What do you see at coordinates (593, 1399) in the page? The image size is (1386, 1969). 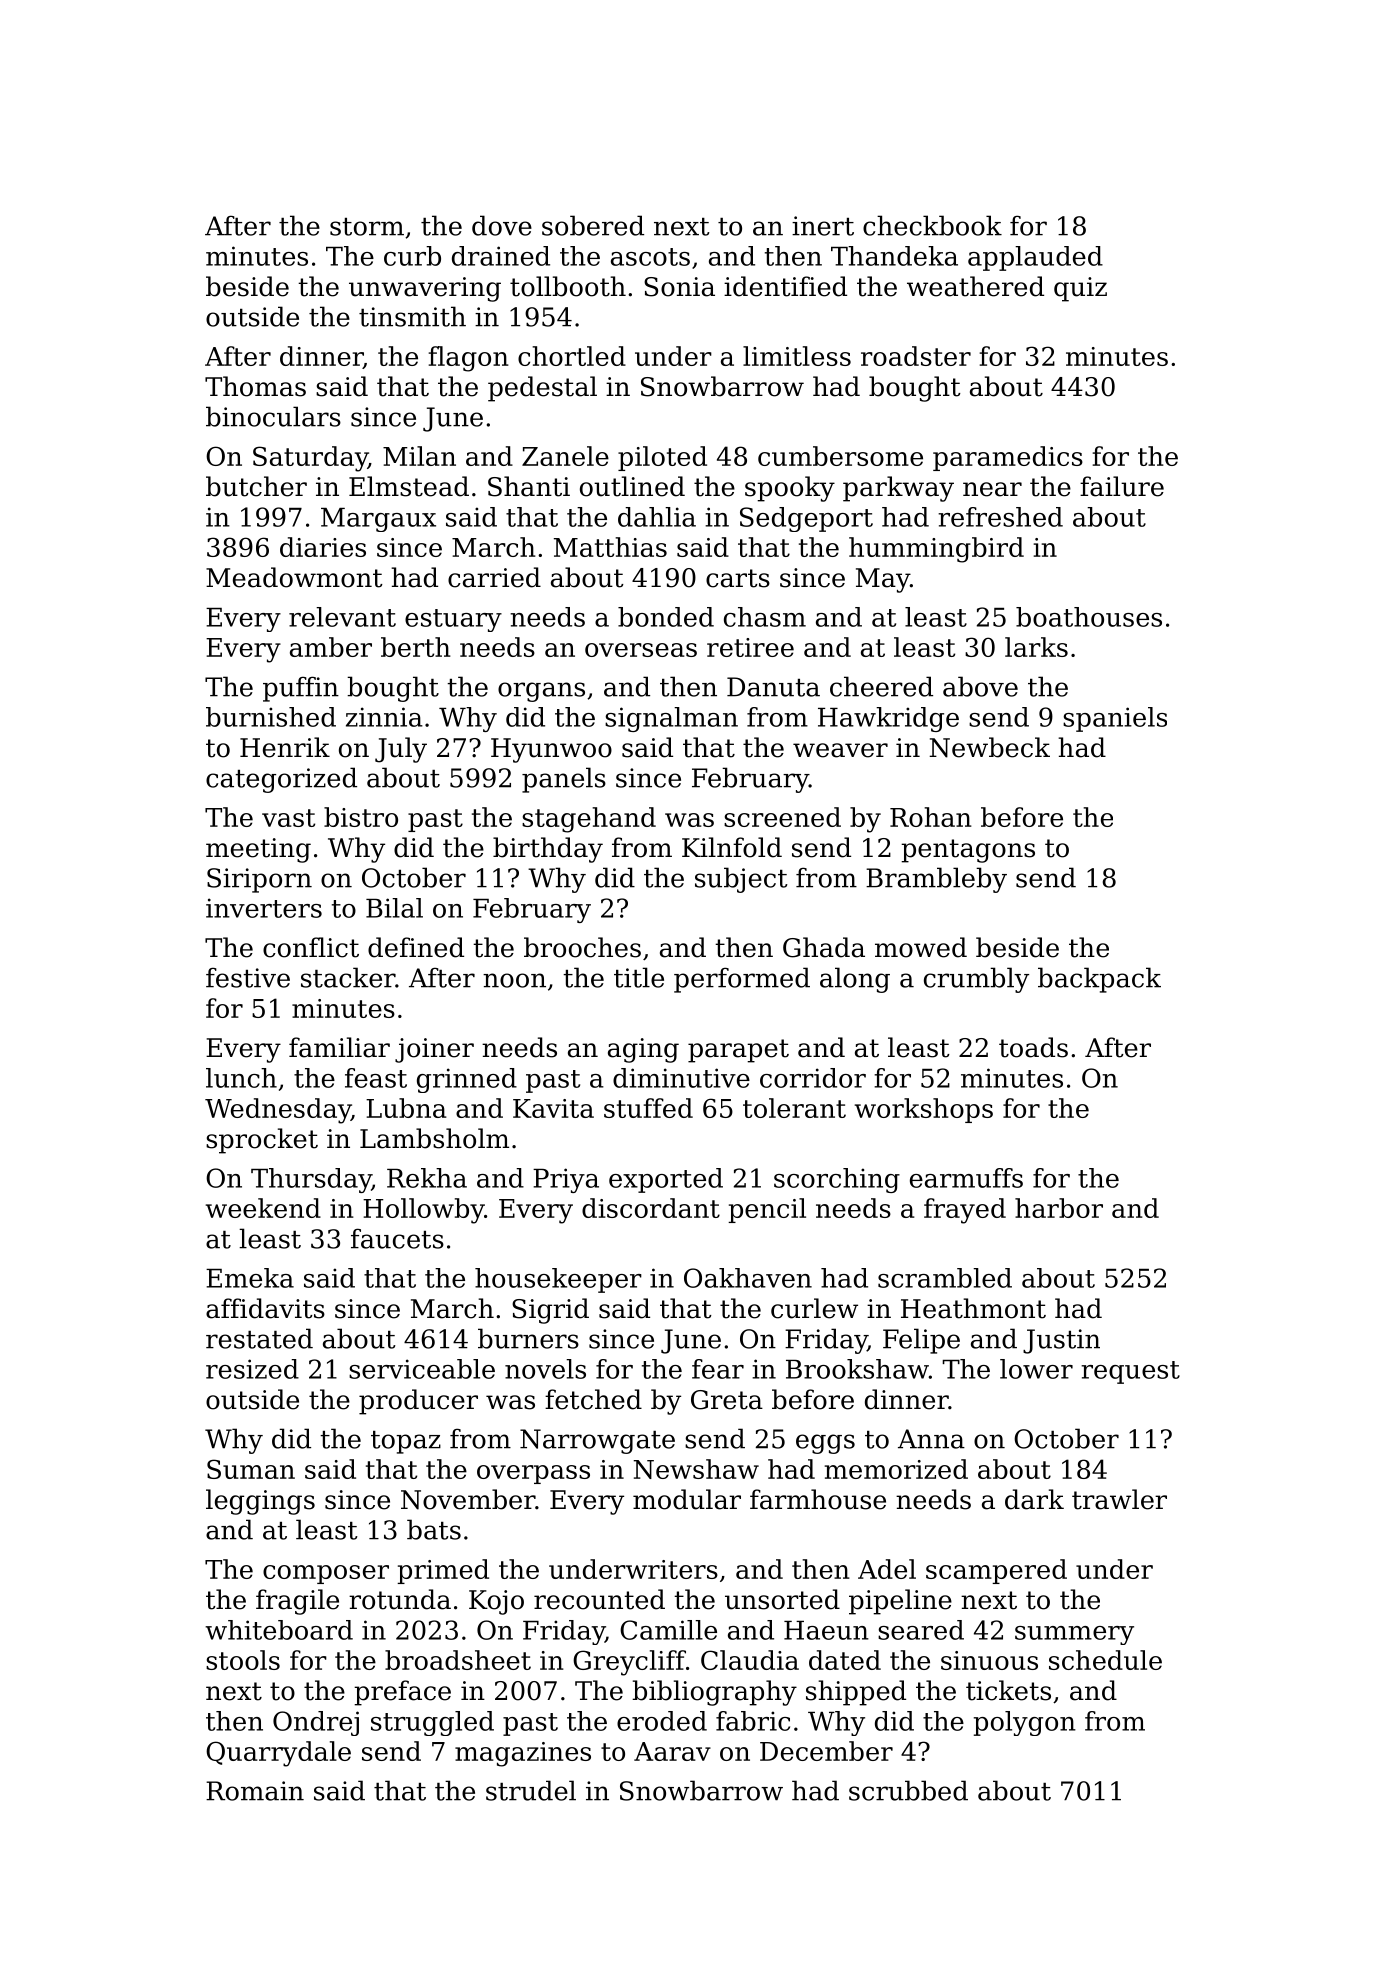 I see `fetched` at bounding box center [593, 1399].
